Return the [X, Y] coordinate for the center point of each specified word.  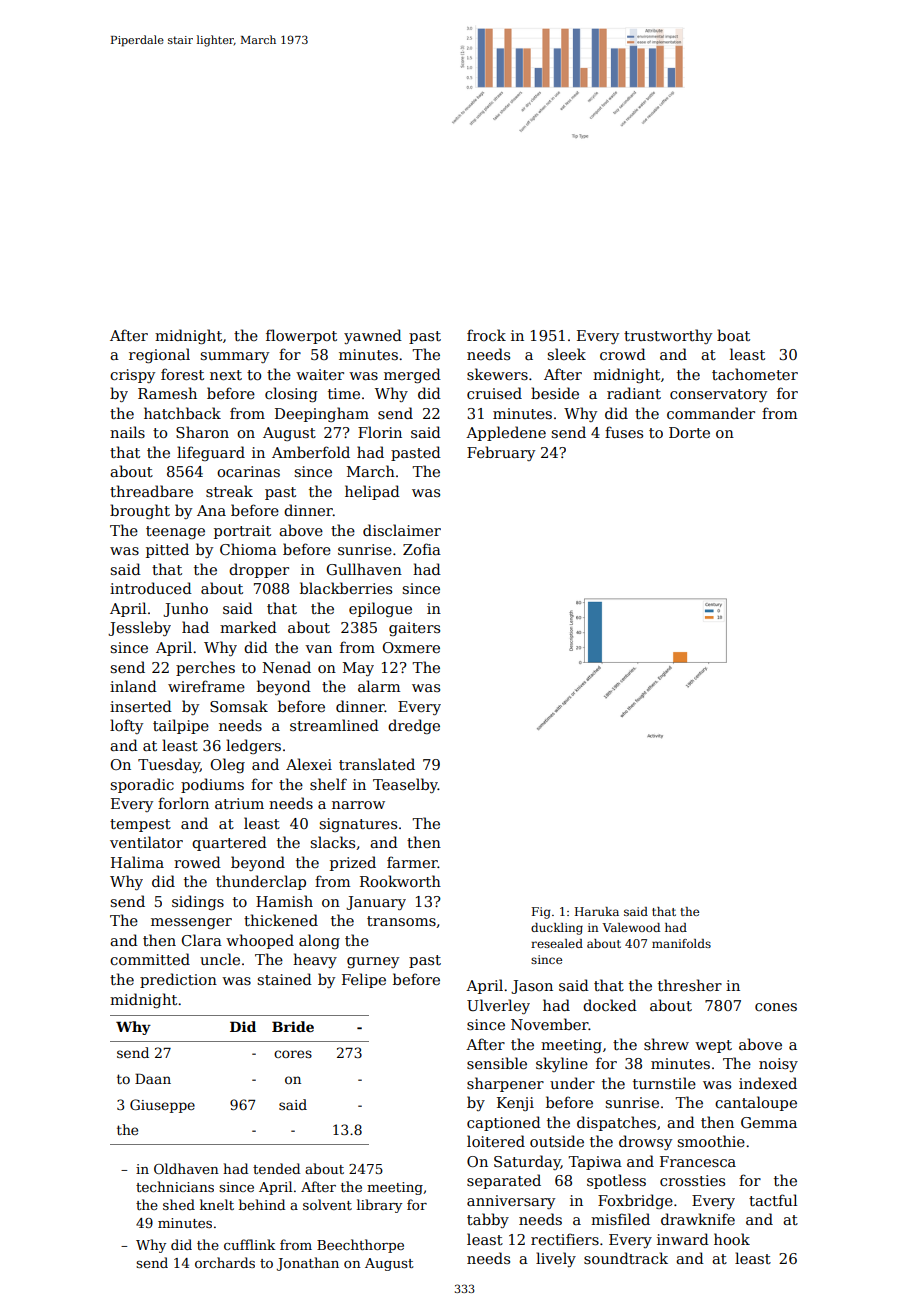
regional [159, 355]
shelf [328, 784]
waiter [320, 374]
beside [555, 393]
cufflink [249, 1244]
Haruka [597, 911]
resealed [557, 943]
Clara [201, 940]
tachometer [755, 374]
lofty [126, 726]
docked [610, 1005]
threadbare [151, 491]
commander [711, 413]
